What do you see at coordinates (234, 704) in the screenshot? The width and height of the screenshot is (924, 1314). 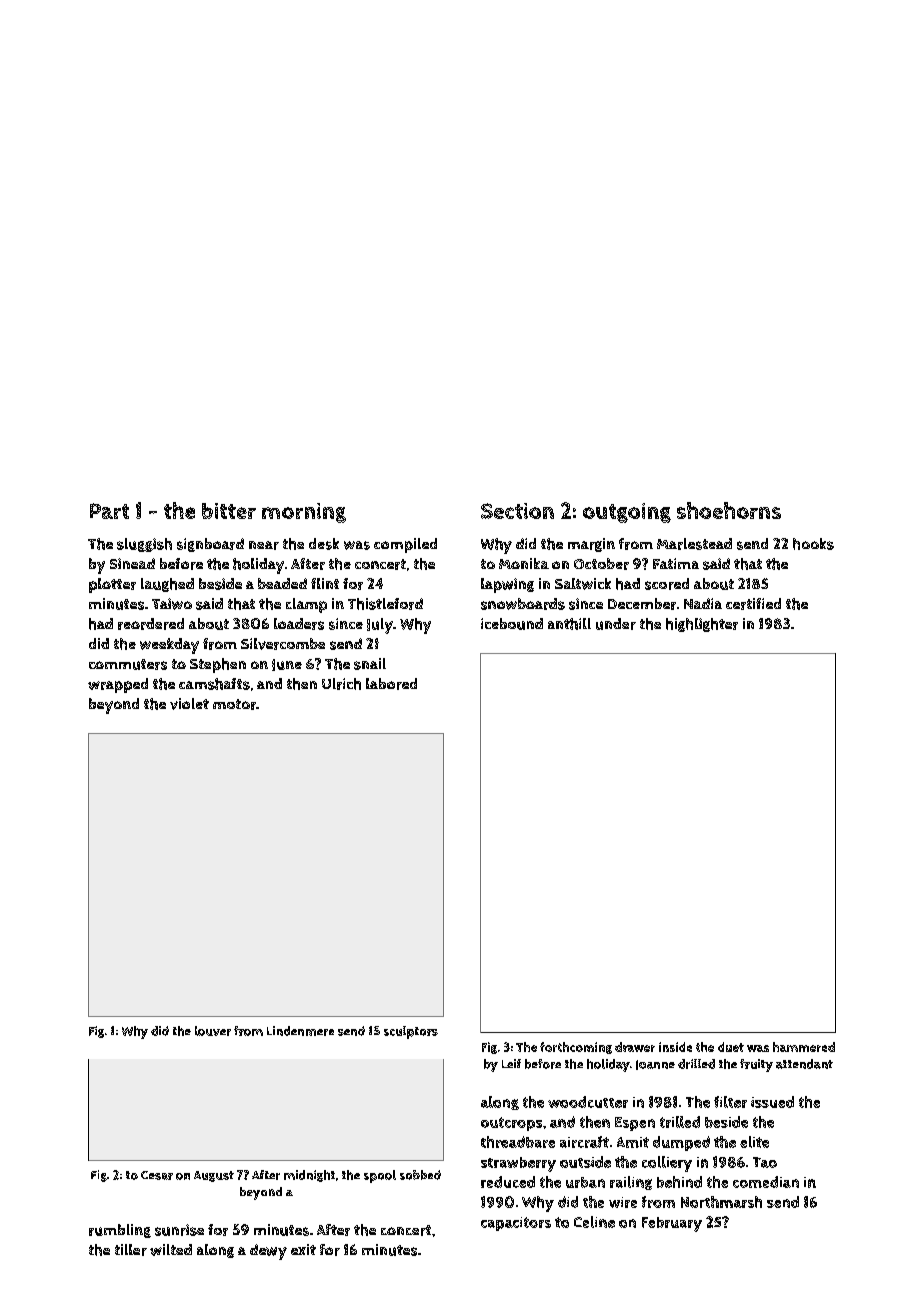 I see `motor` at bounding box center [234, 704].
